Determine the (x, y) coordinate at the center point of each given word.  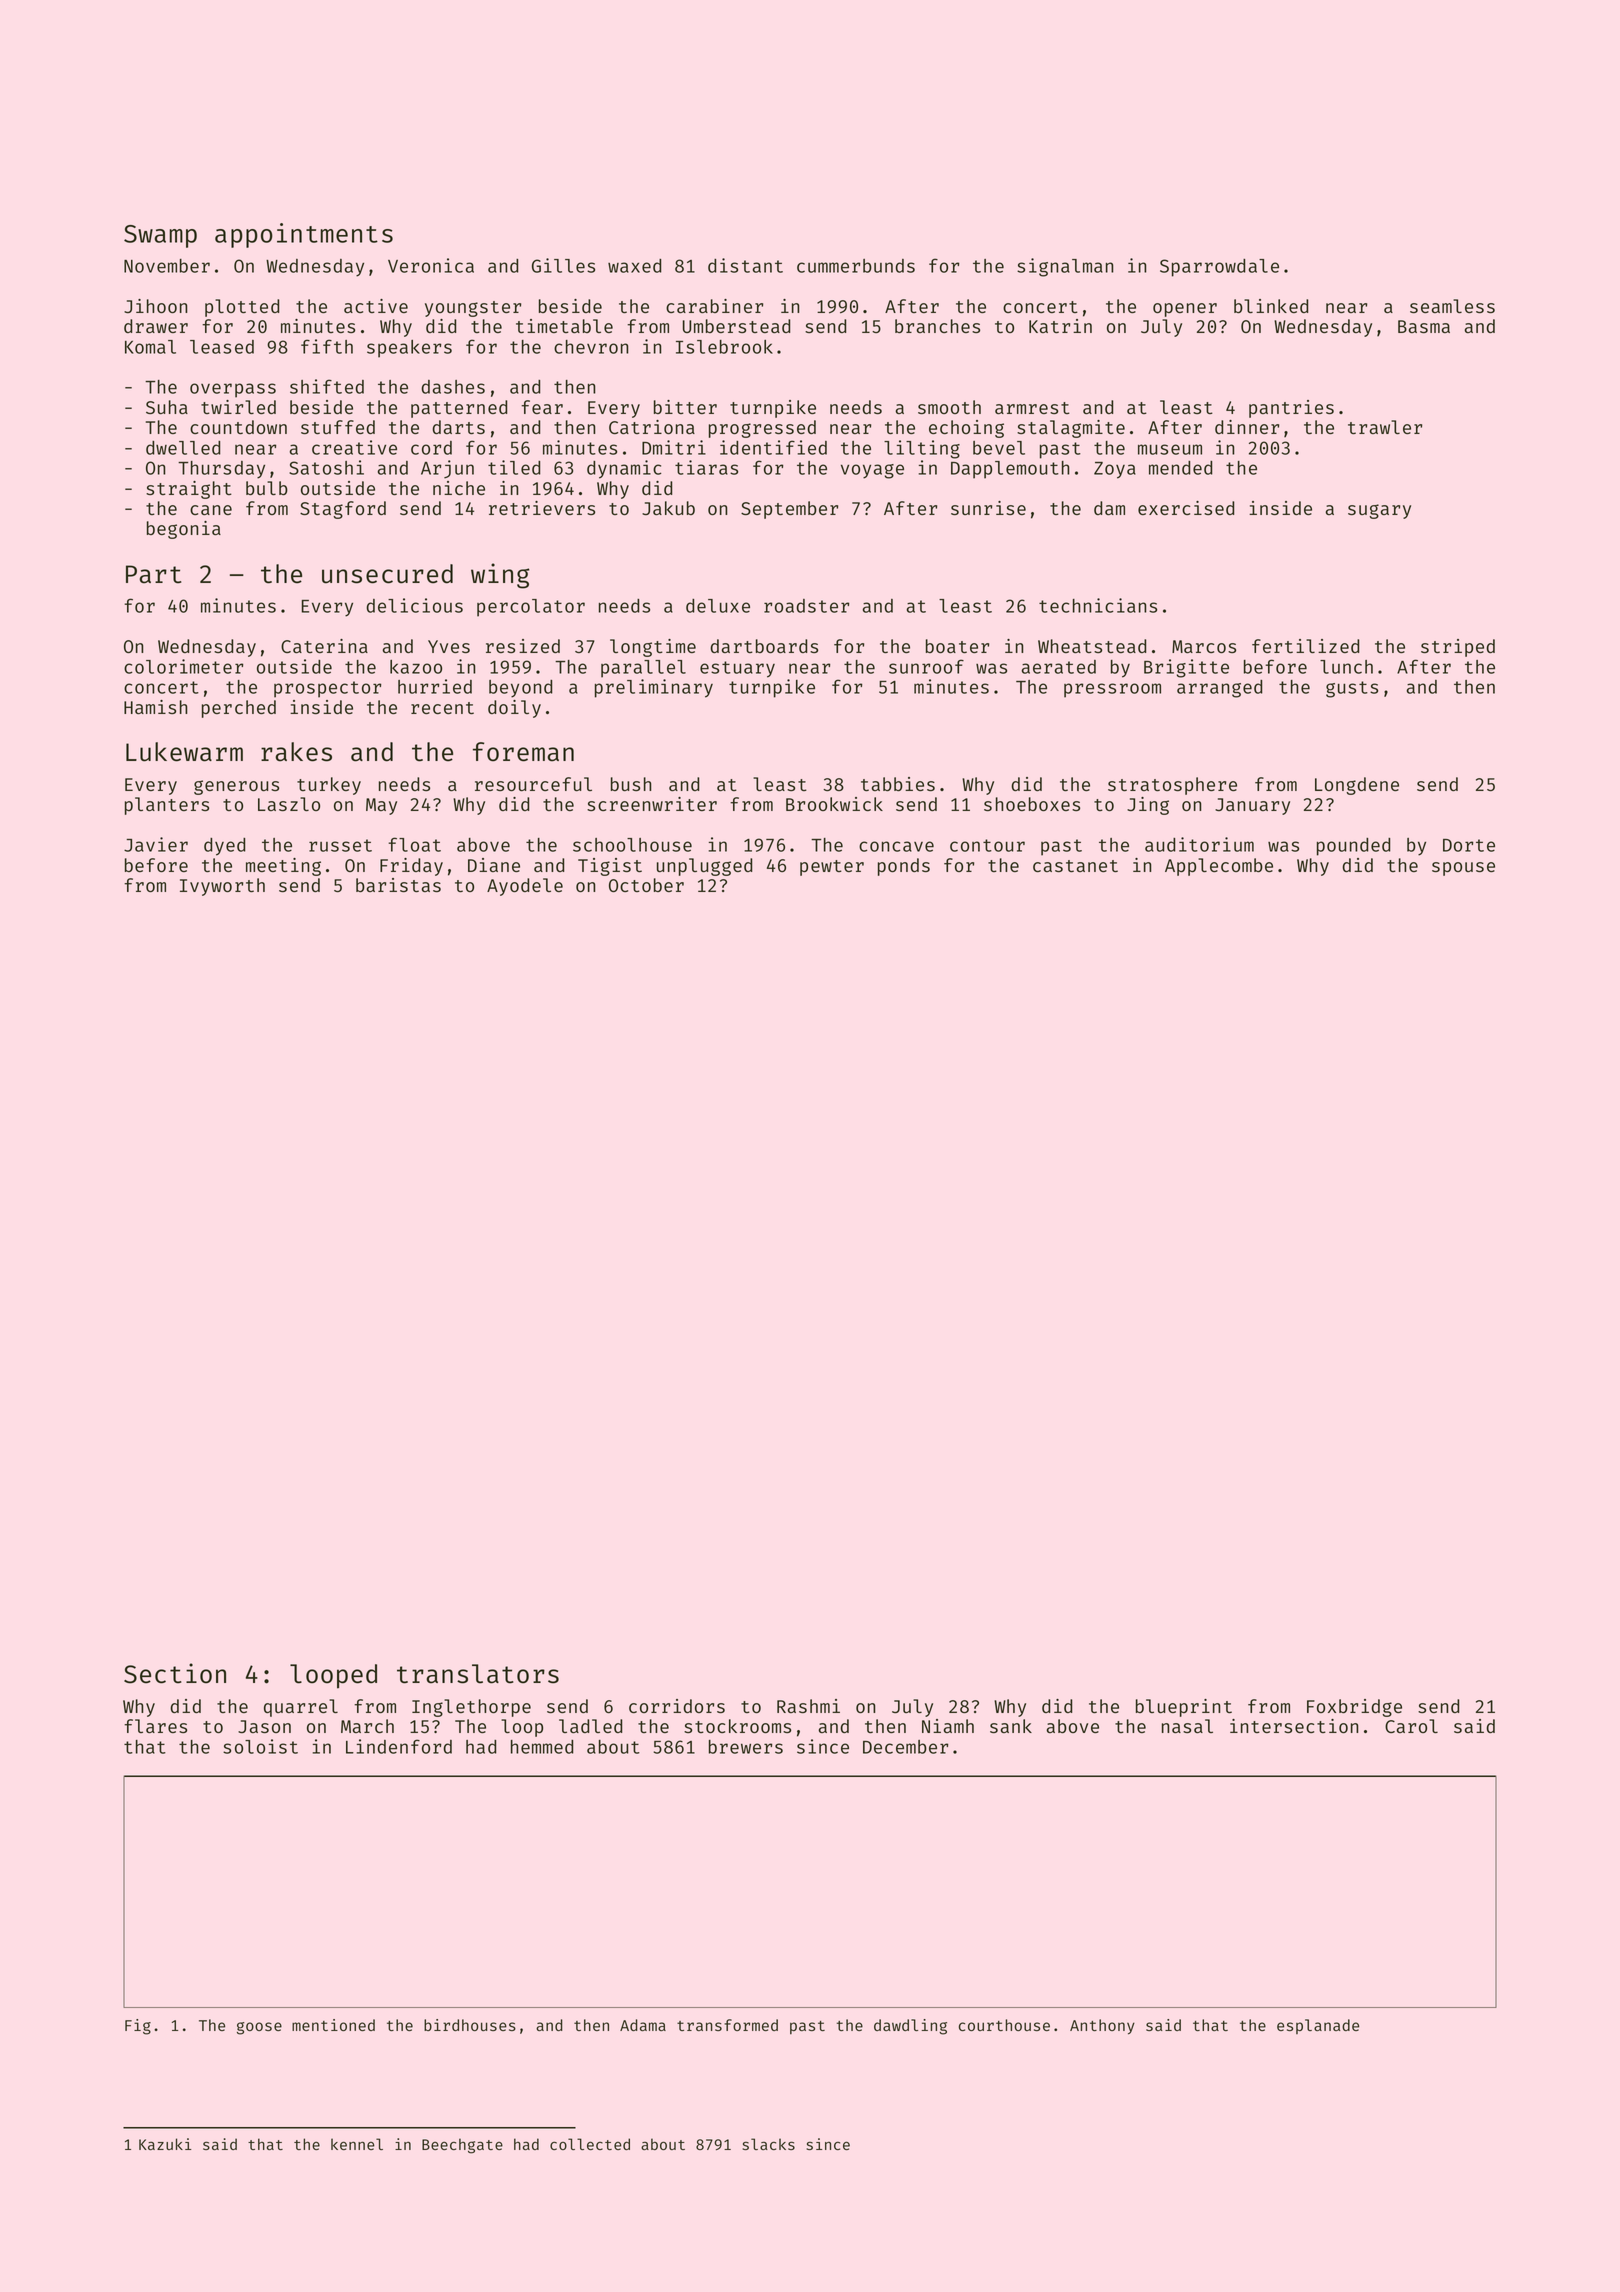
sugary (1379, 511)
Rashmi (808, 1706)
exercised (1186, 508)
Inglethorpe (471, 1708)
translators (478, 1674)
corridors (677, 1706)
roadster (806, 606)
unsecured (387, 574)
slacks (768, 2144)
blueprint (1184, 1708)
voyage (872, 471)
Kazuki (165, 2144)
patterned (459, 409)
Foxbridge (1354, 1708)
